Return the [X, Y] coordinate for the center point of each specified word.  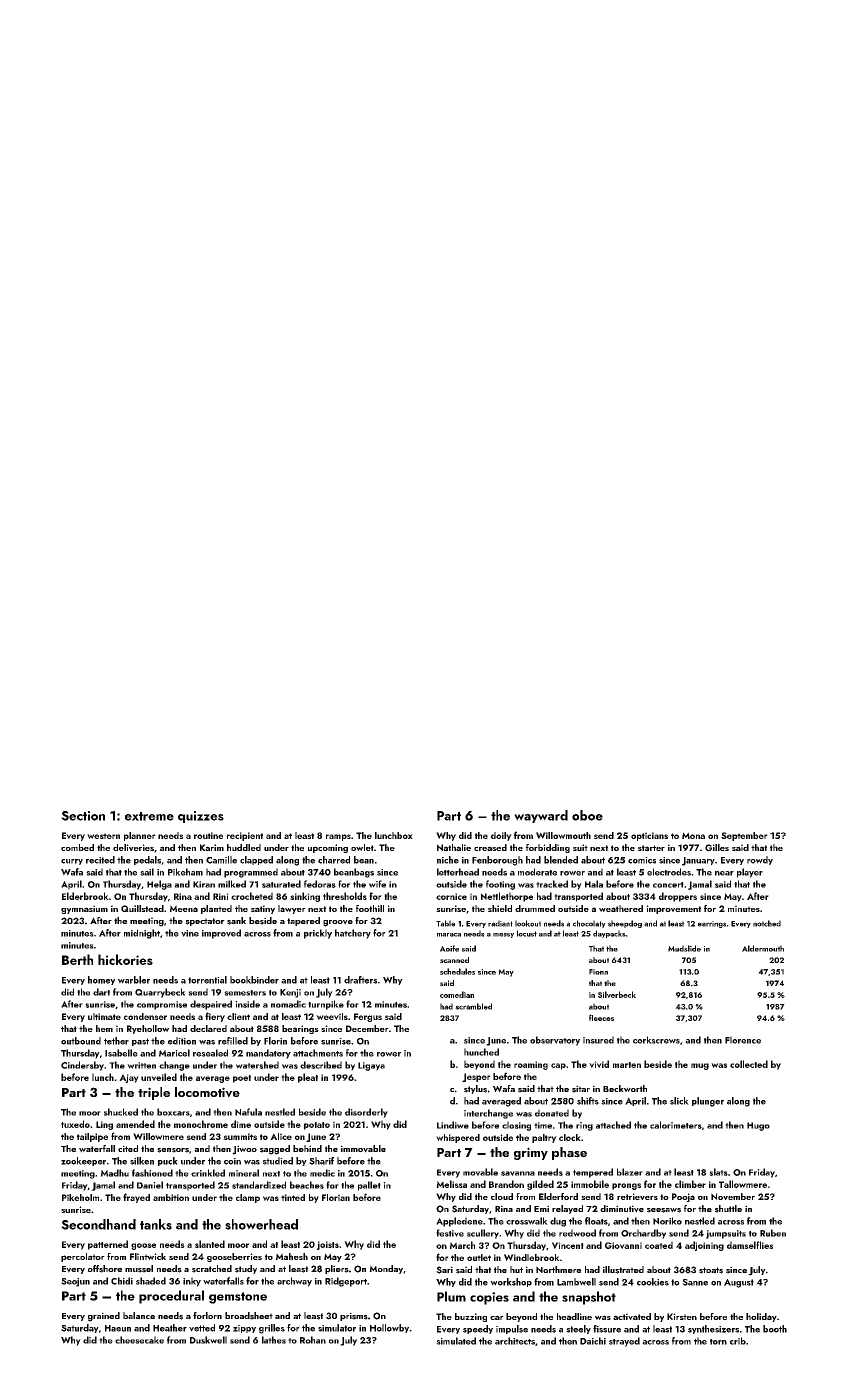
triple [154, 1093]
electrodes [669, 872]
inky [192, 1282]
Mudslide [684, 948]
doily [501, 836]
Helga [159, 885]
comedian [457, 994]
